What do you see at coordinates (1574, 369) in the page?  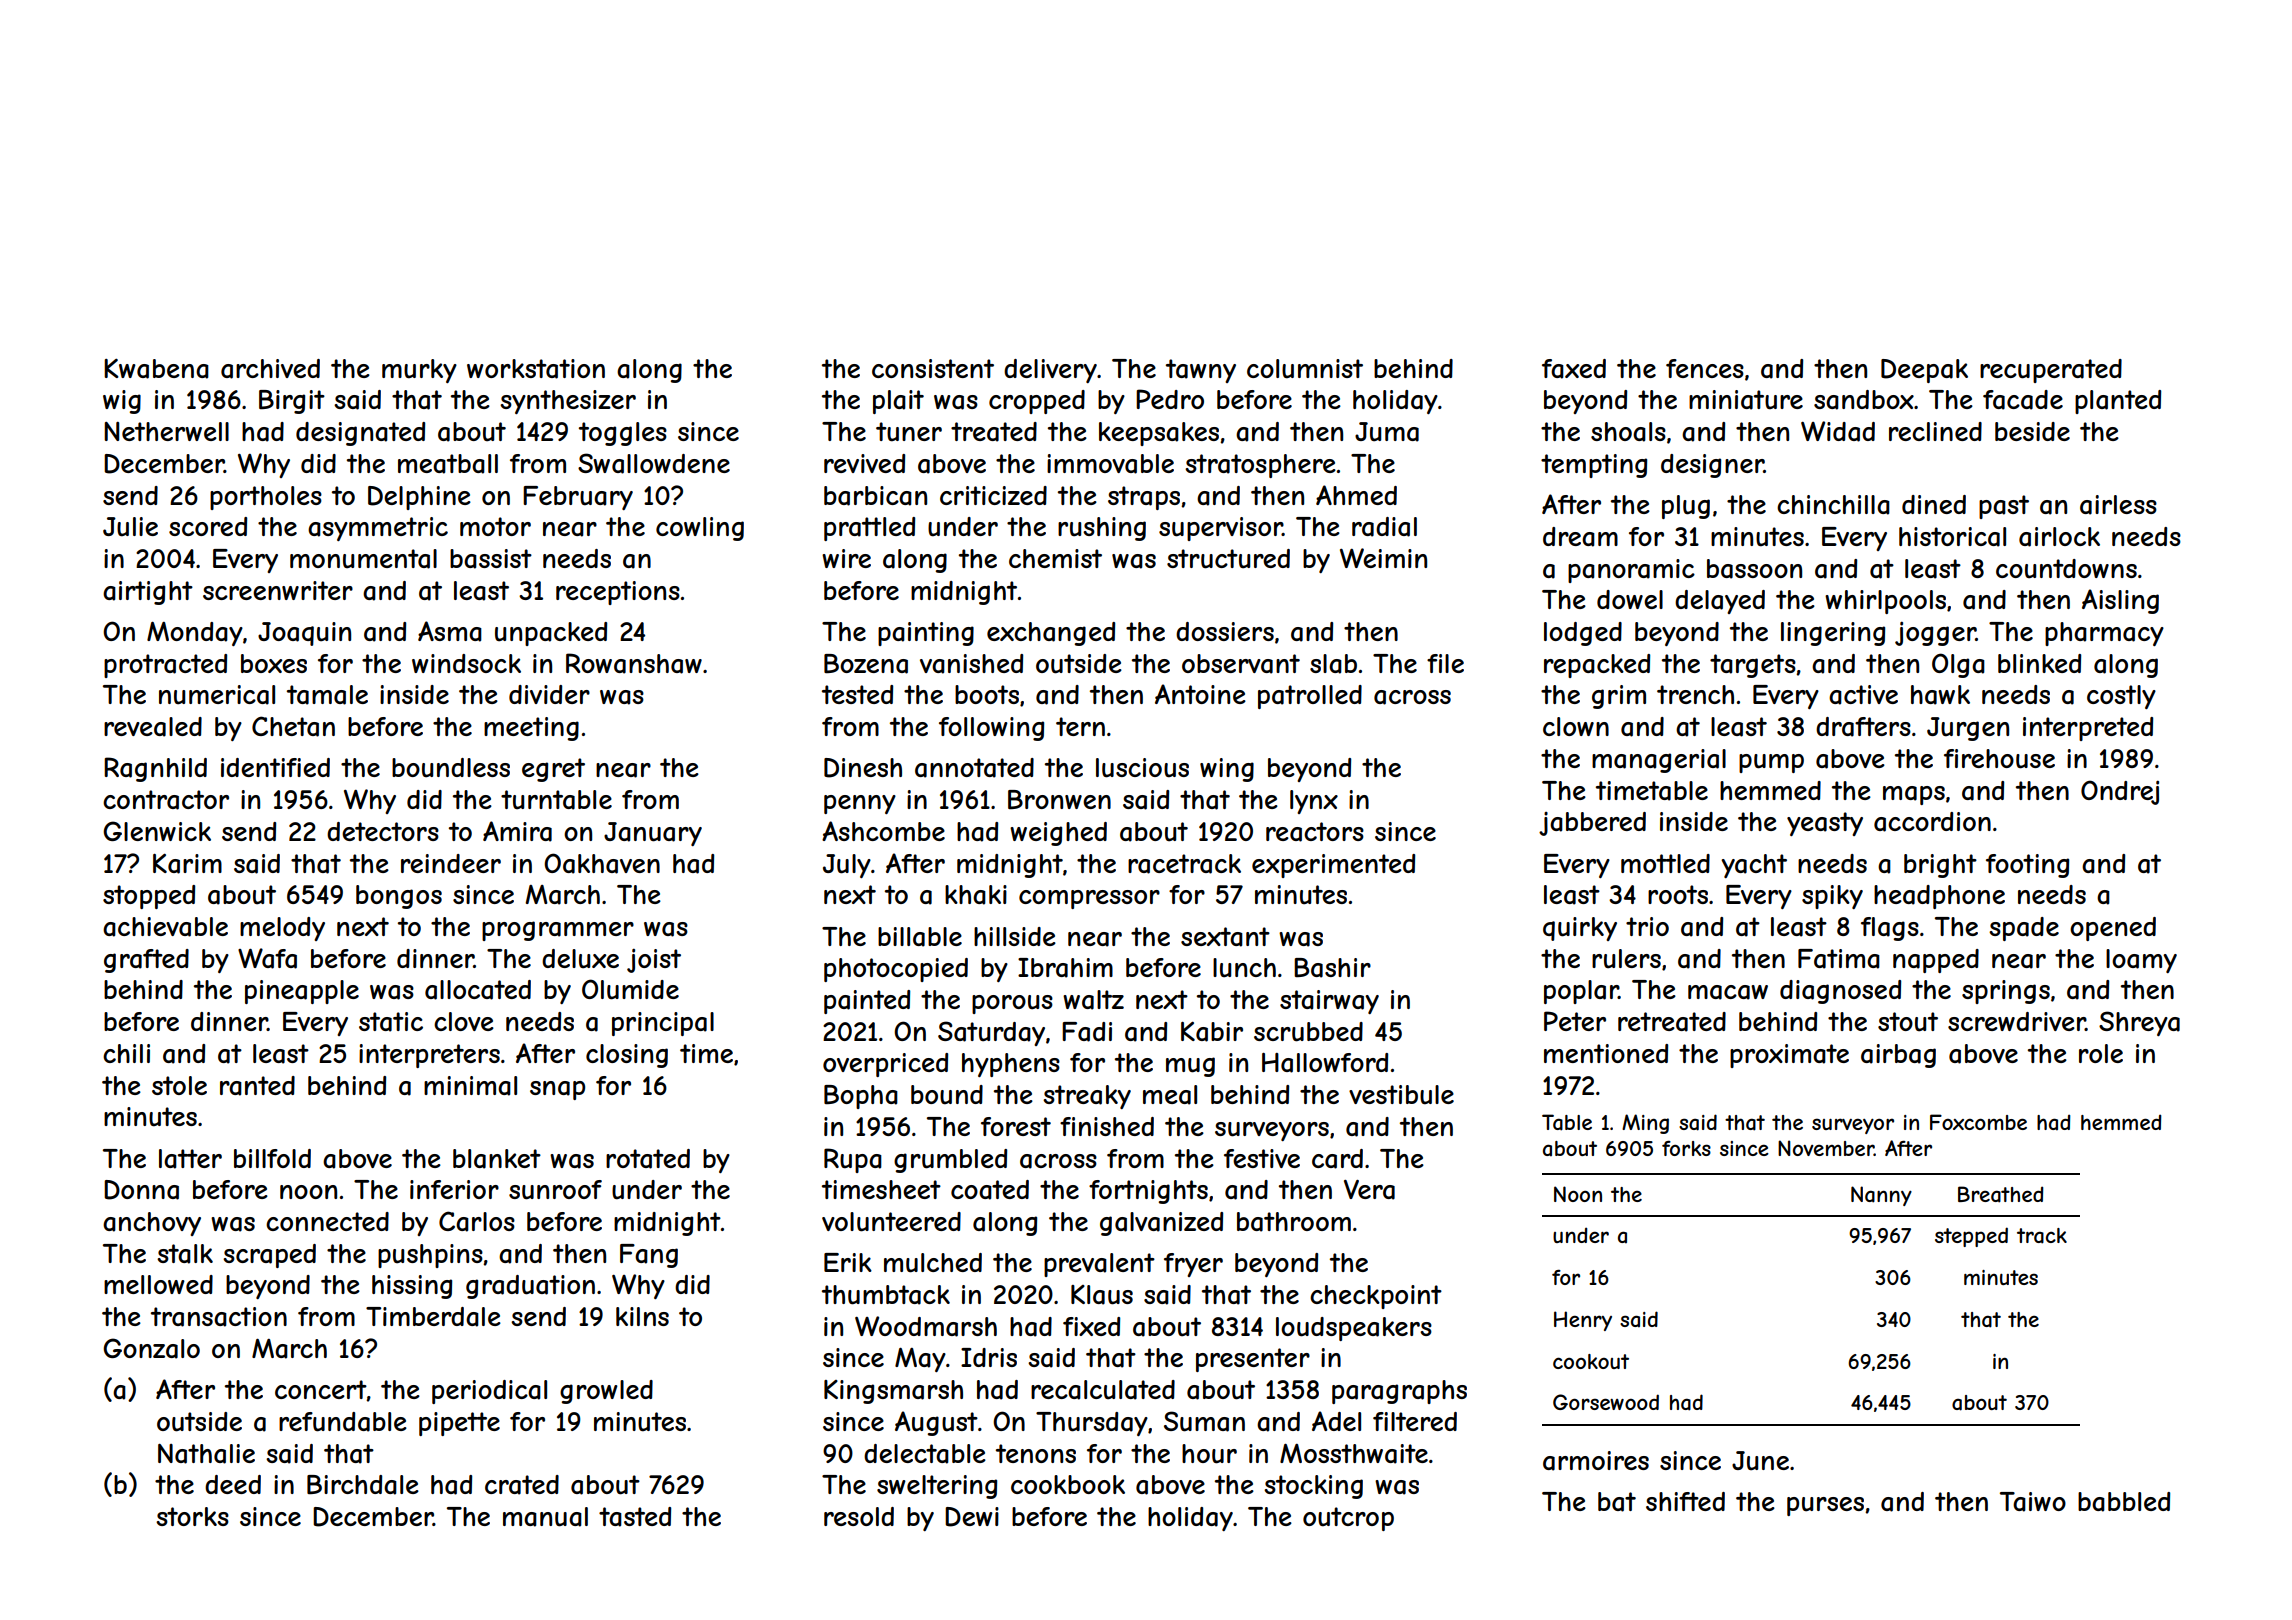 I see `faxed` at bounding box center [1574, 369].
